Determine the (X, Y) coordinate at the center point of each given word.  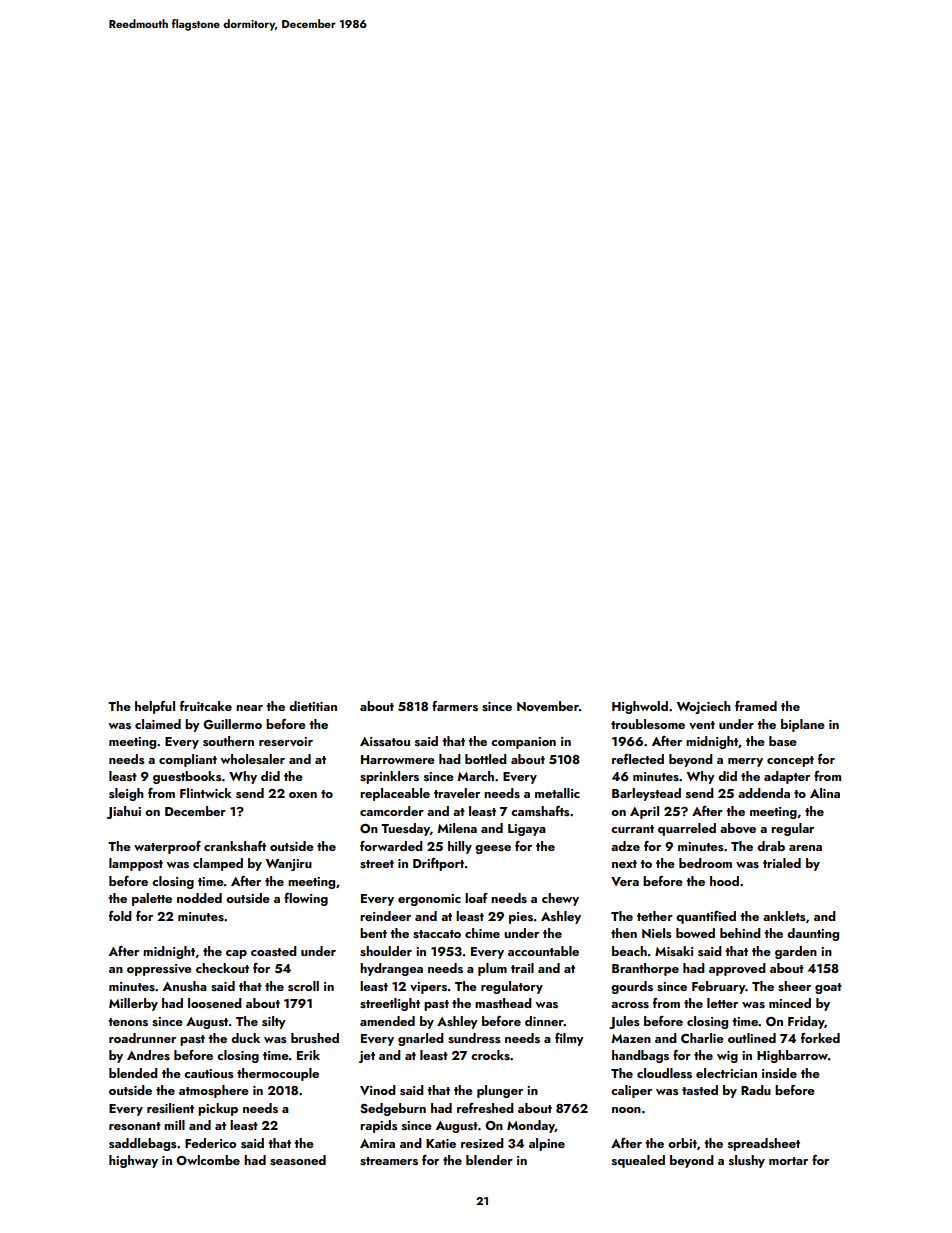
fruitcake (206, 706)
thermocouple (278, 1074)
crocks (490, 1055)
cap (236, 954)
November (548, 706)
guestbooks (187, 777)
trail (522, 968)
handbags (640, 1056)
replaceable (395, 794)
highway (133, 1161)
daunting (813, 934)
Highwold (640, 707)
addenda (764, 793)
